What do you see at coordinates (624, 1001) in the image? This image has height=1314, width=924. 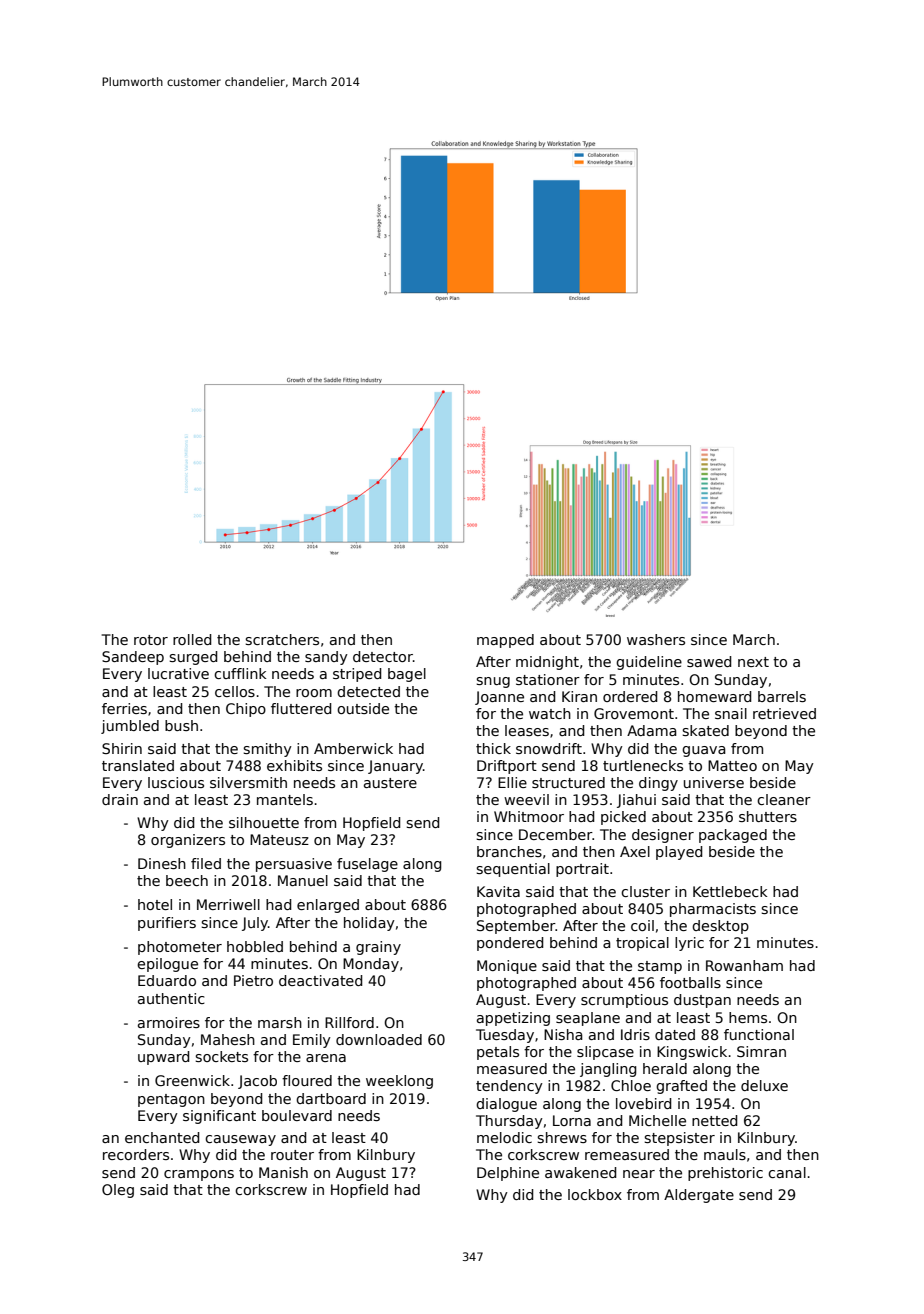 I see `scrumptious` at bounding box center [624, 1001].
